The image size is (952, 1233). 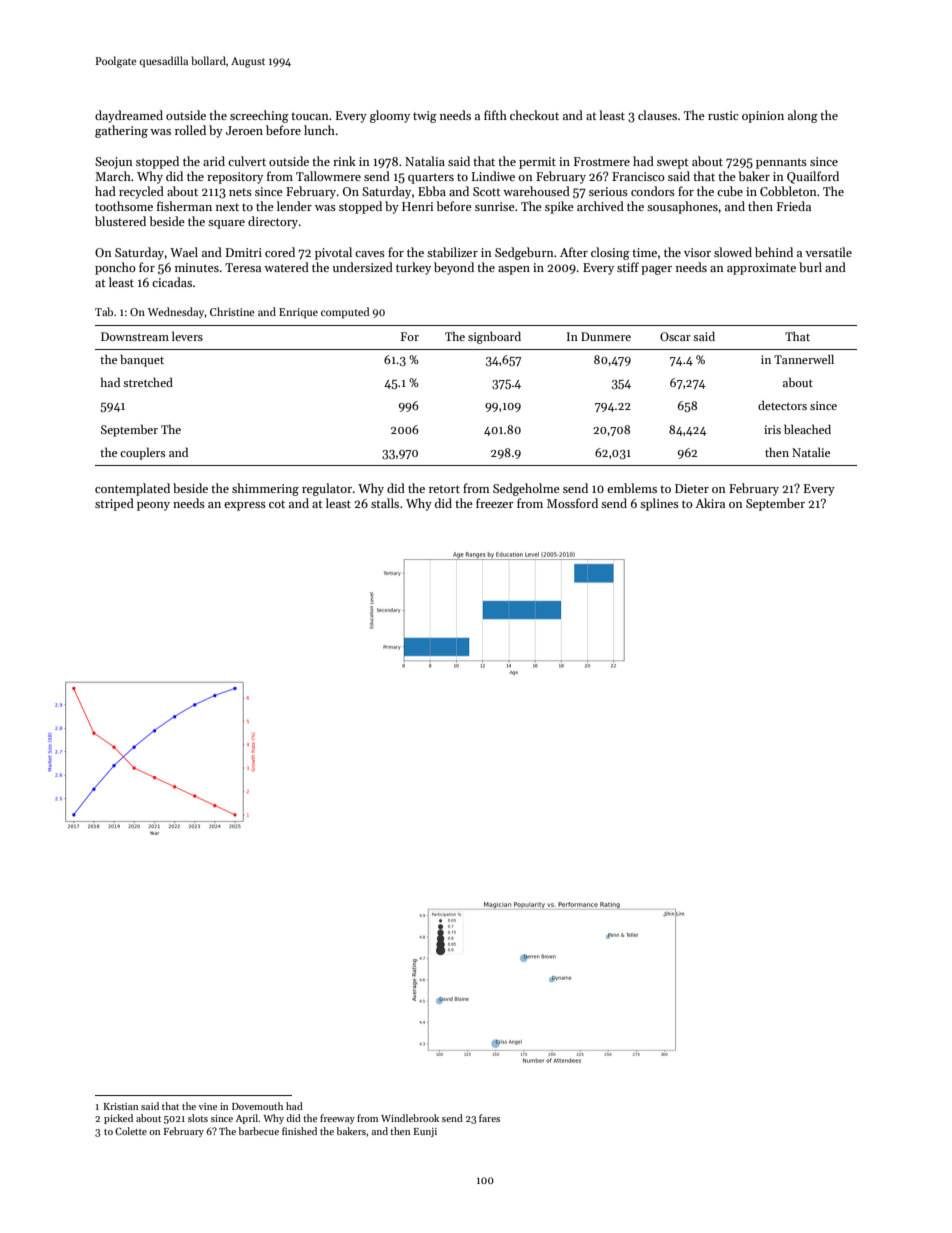 I want to click on cicadas, so click(x=172, y=282).
